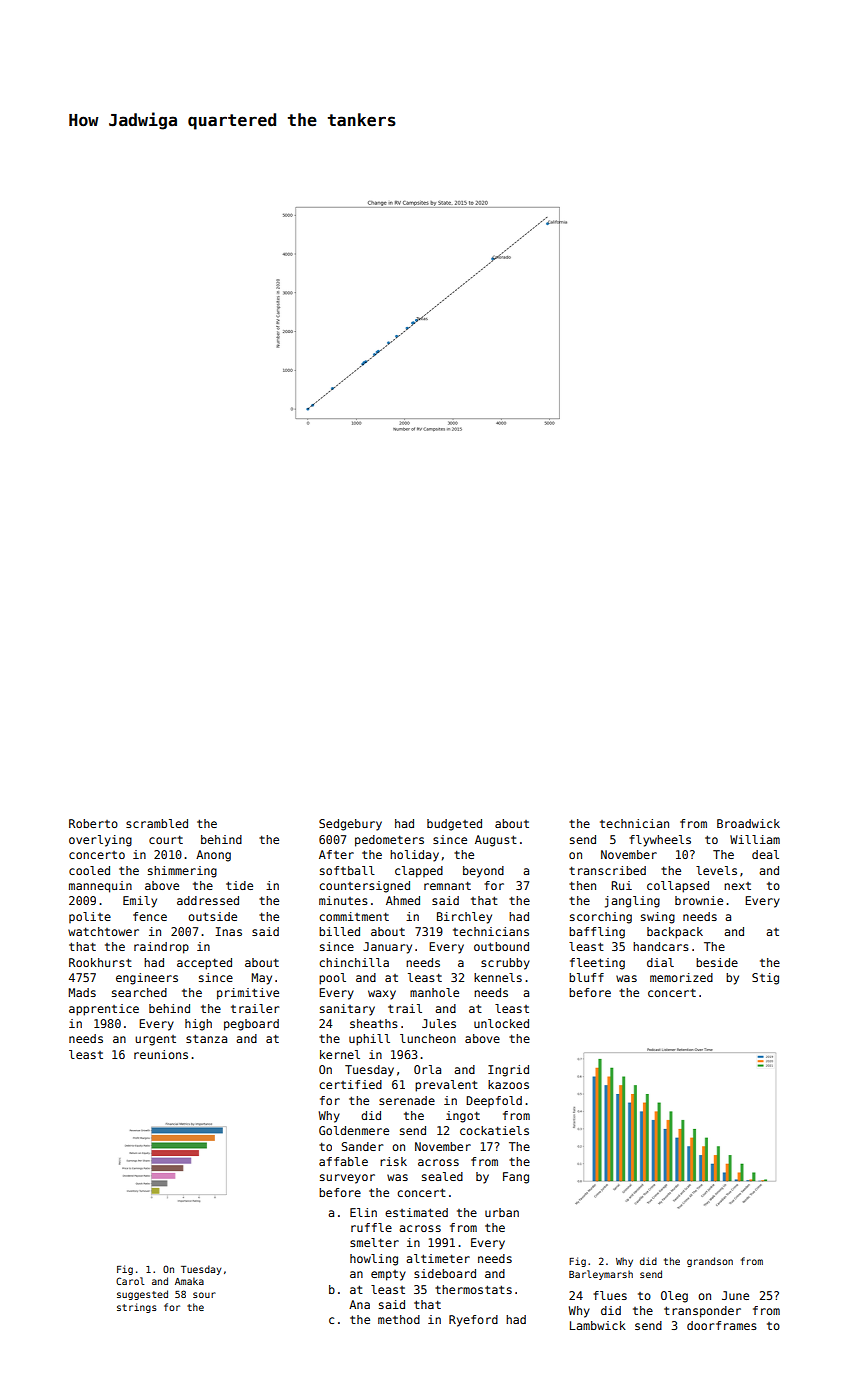  What do you see at coordinates (737, 886) in the page?
I see `next` at bounding box center [737, 886].
